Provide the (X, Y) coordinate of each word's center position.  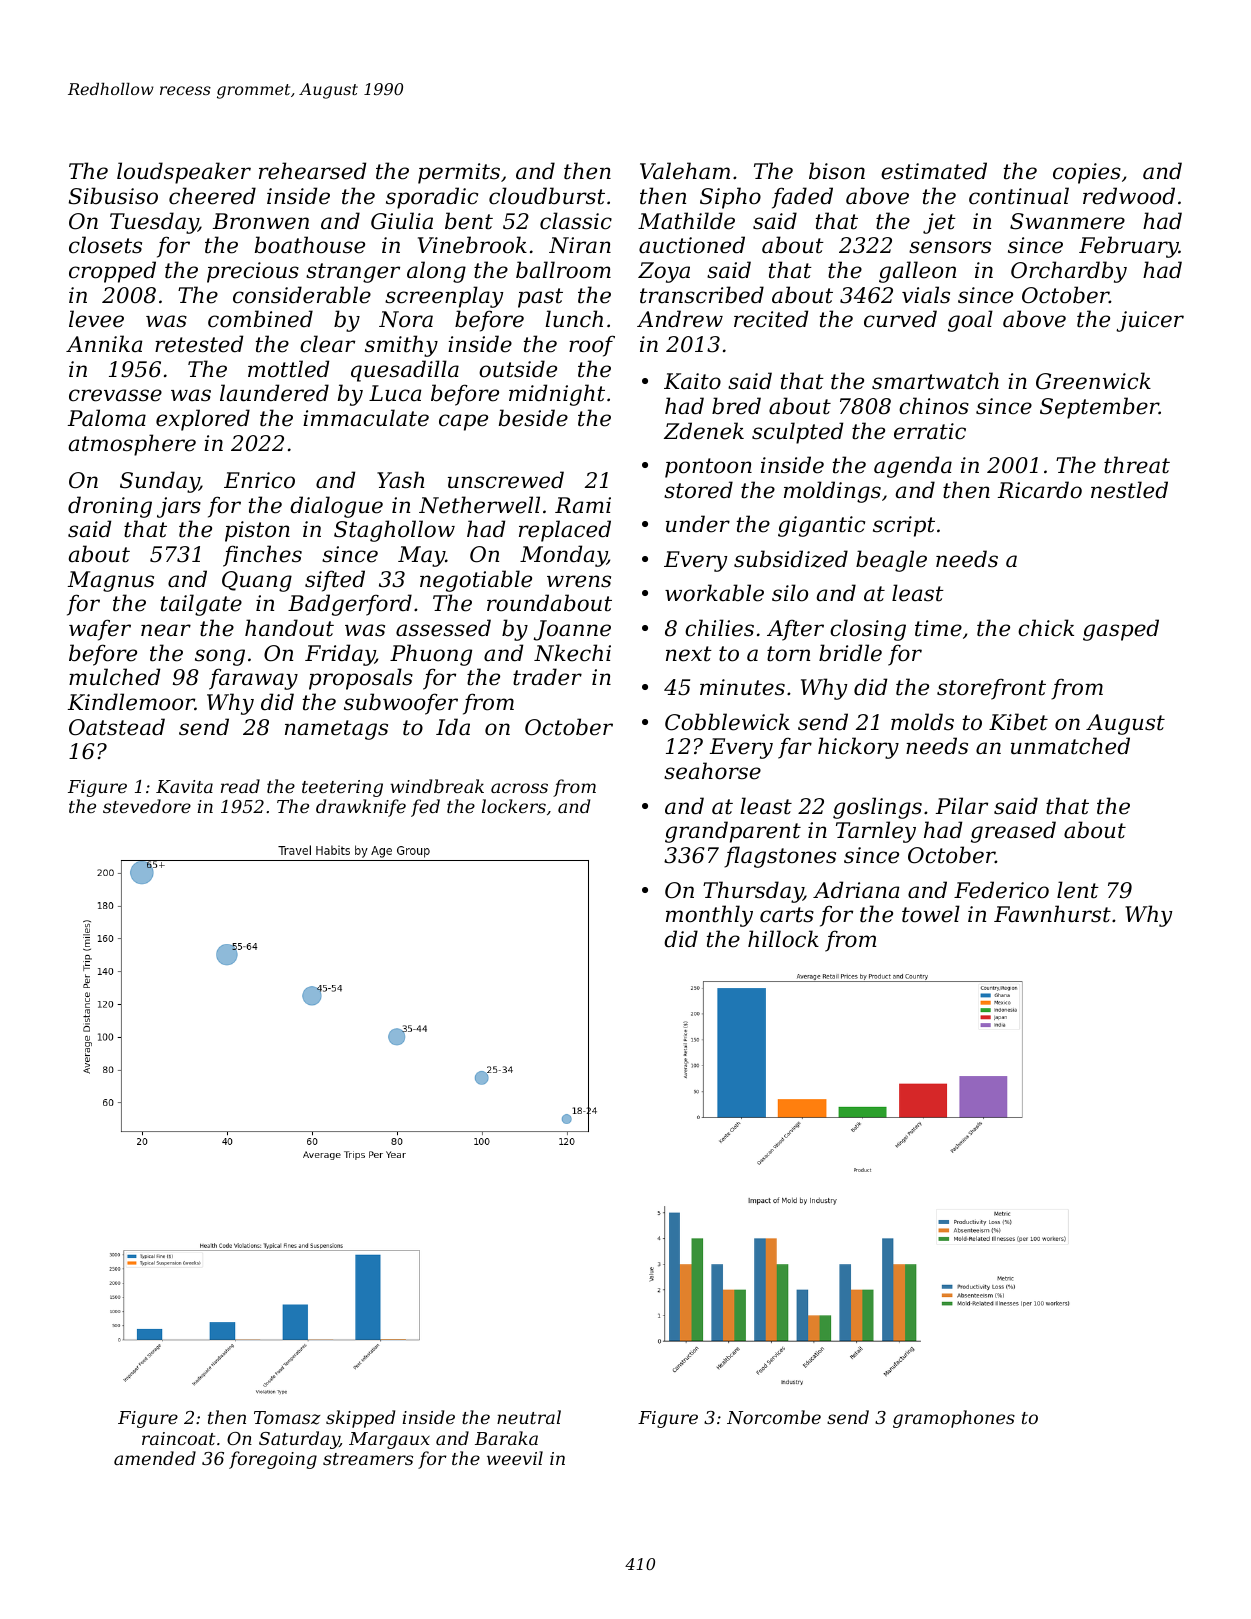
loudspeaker (184, 173)
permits (459, 173)
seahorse (712, 771)
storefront (991, 689)
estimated (934, 171)
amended (155, 1458)
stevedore (147, 806)
